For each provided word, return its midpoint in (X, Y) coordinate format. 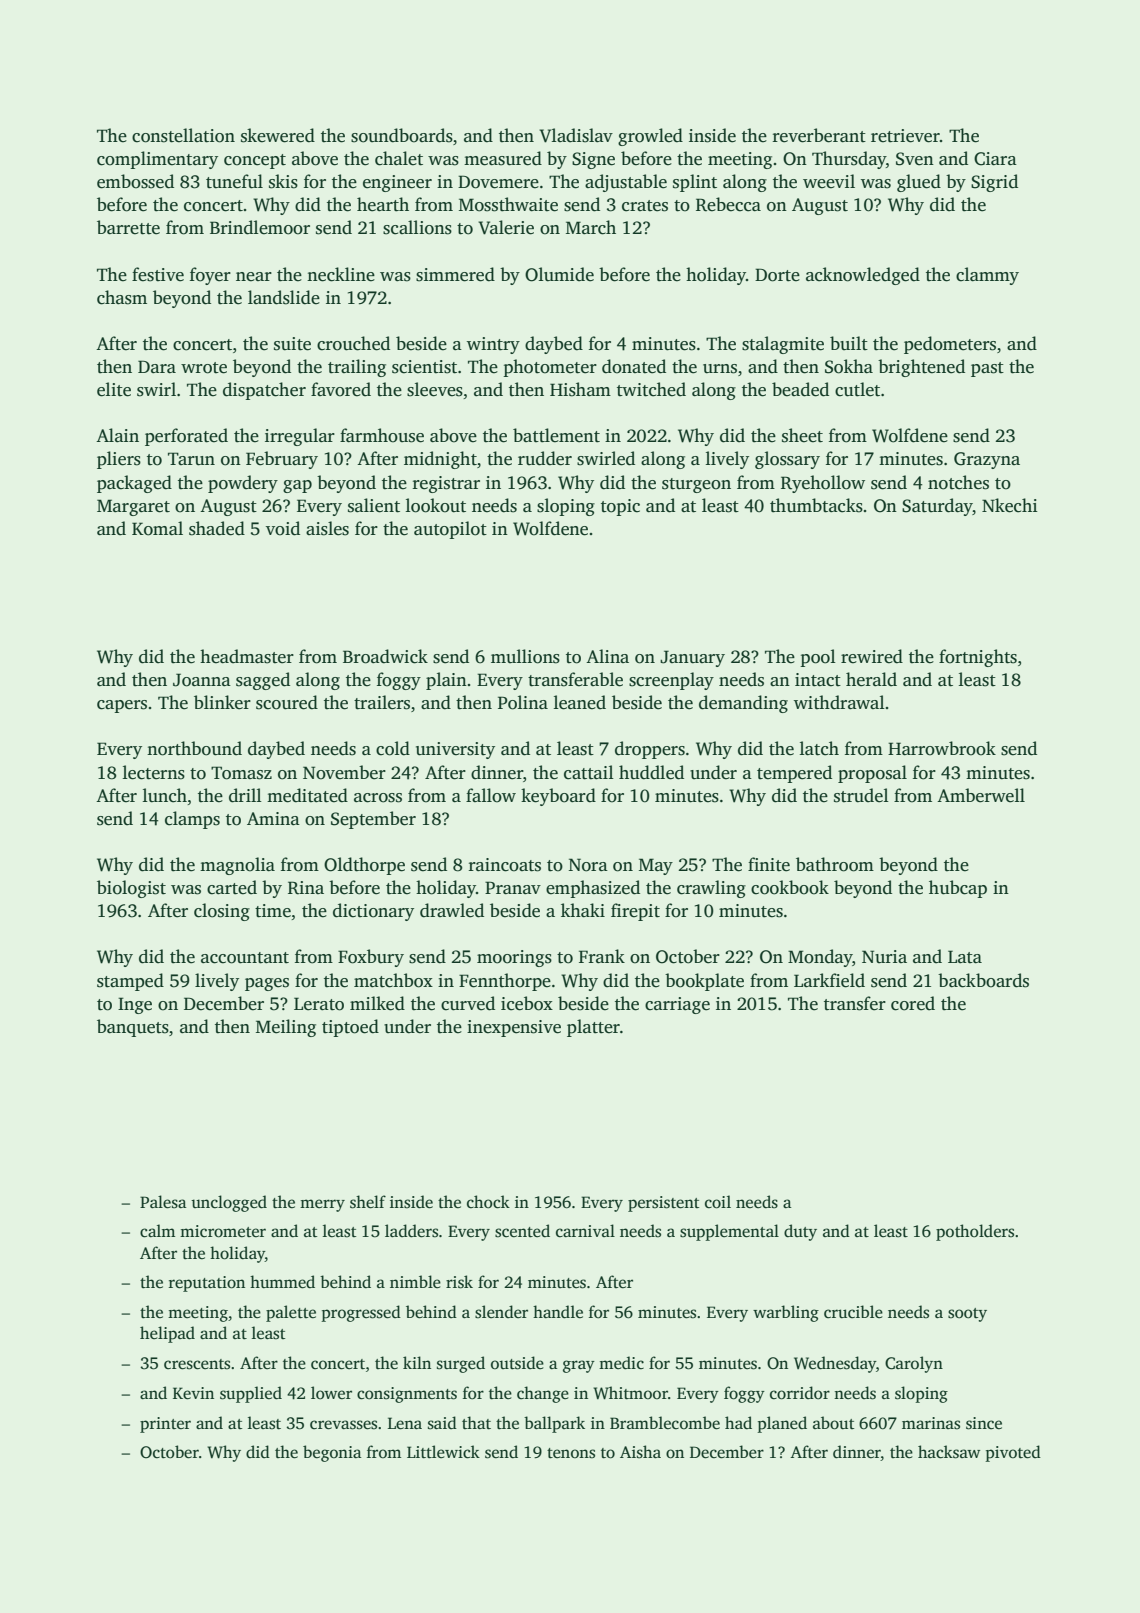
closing (222, 912)
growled (650, 137)
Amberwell (981, 795)
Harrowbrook (942, 748)
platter (593, 1028)
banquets (133, 1028)
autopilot (450, 530)
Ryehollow (823, 484)
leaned (580, 702)
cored (913, 1003)
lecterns (154, 772)
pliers (119, 460)
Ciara (995, 159)
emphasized (593, 889)
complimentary (157, 160)
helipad (167, 1334)
